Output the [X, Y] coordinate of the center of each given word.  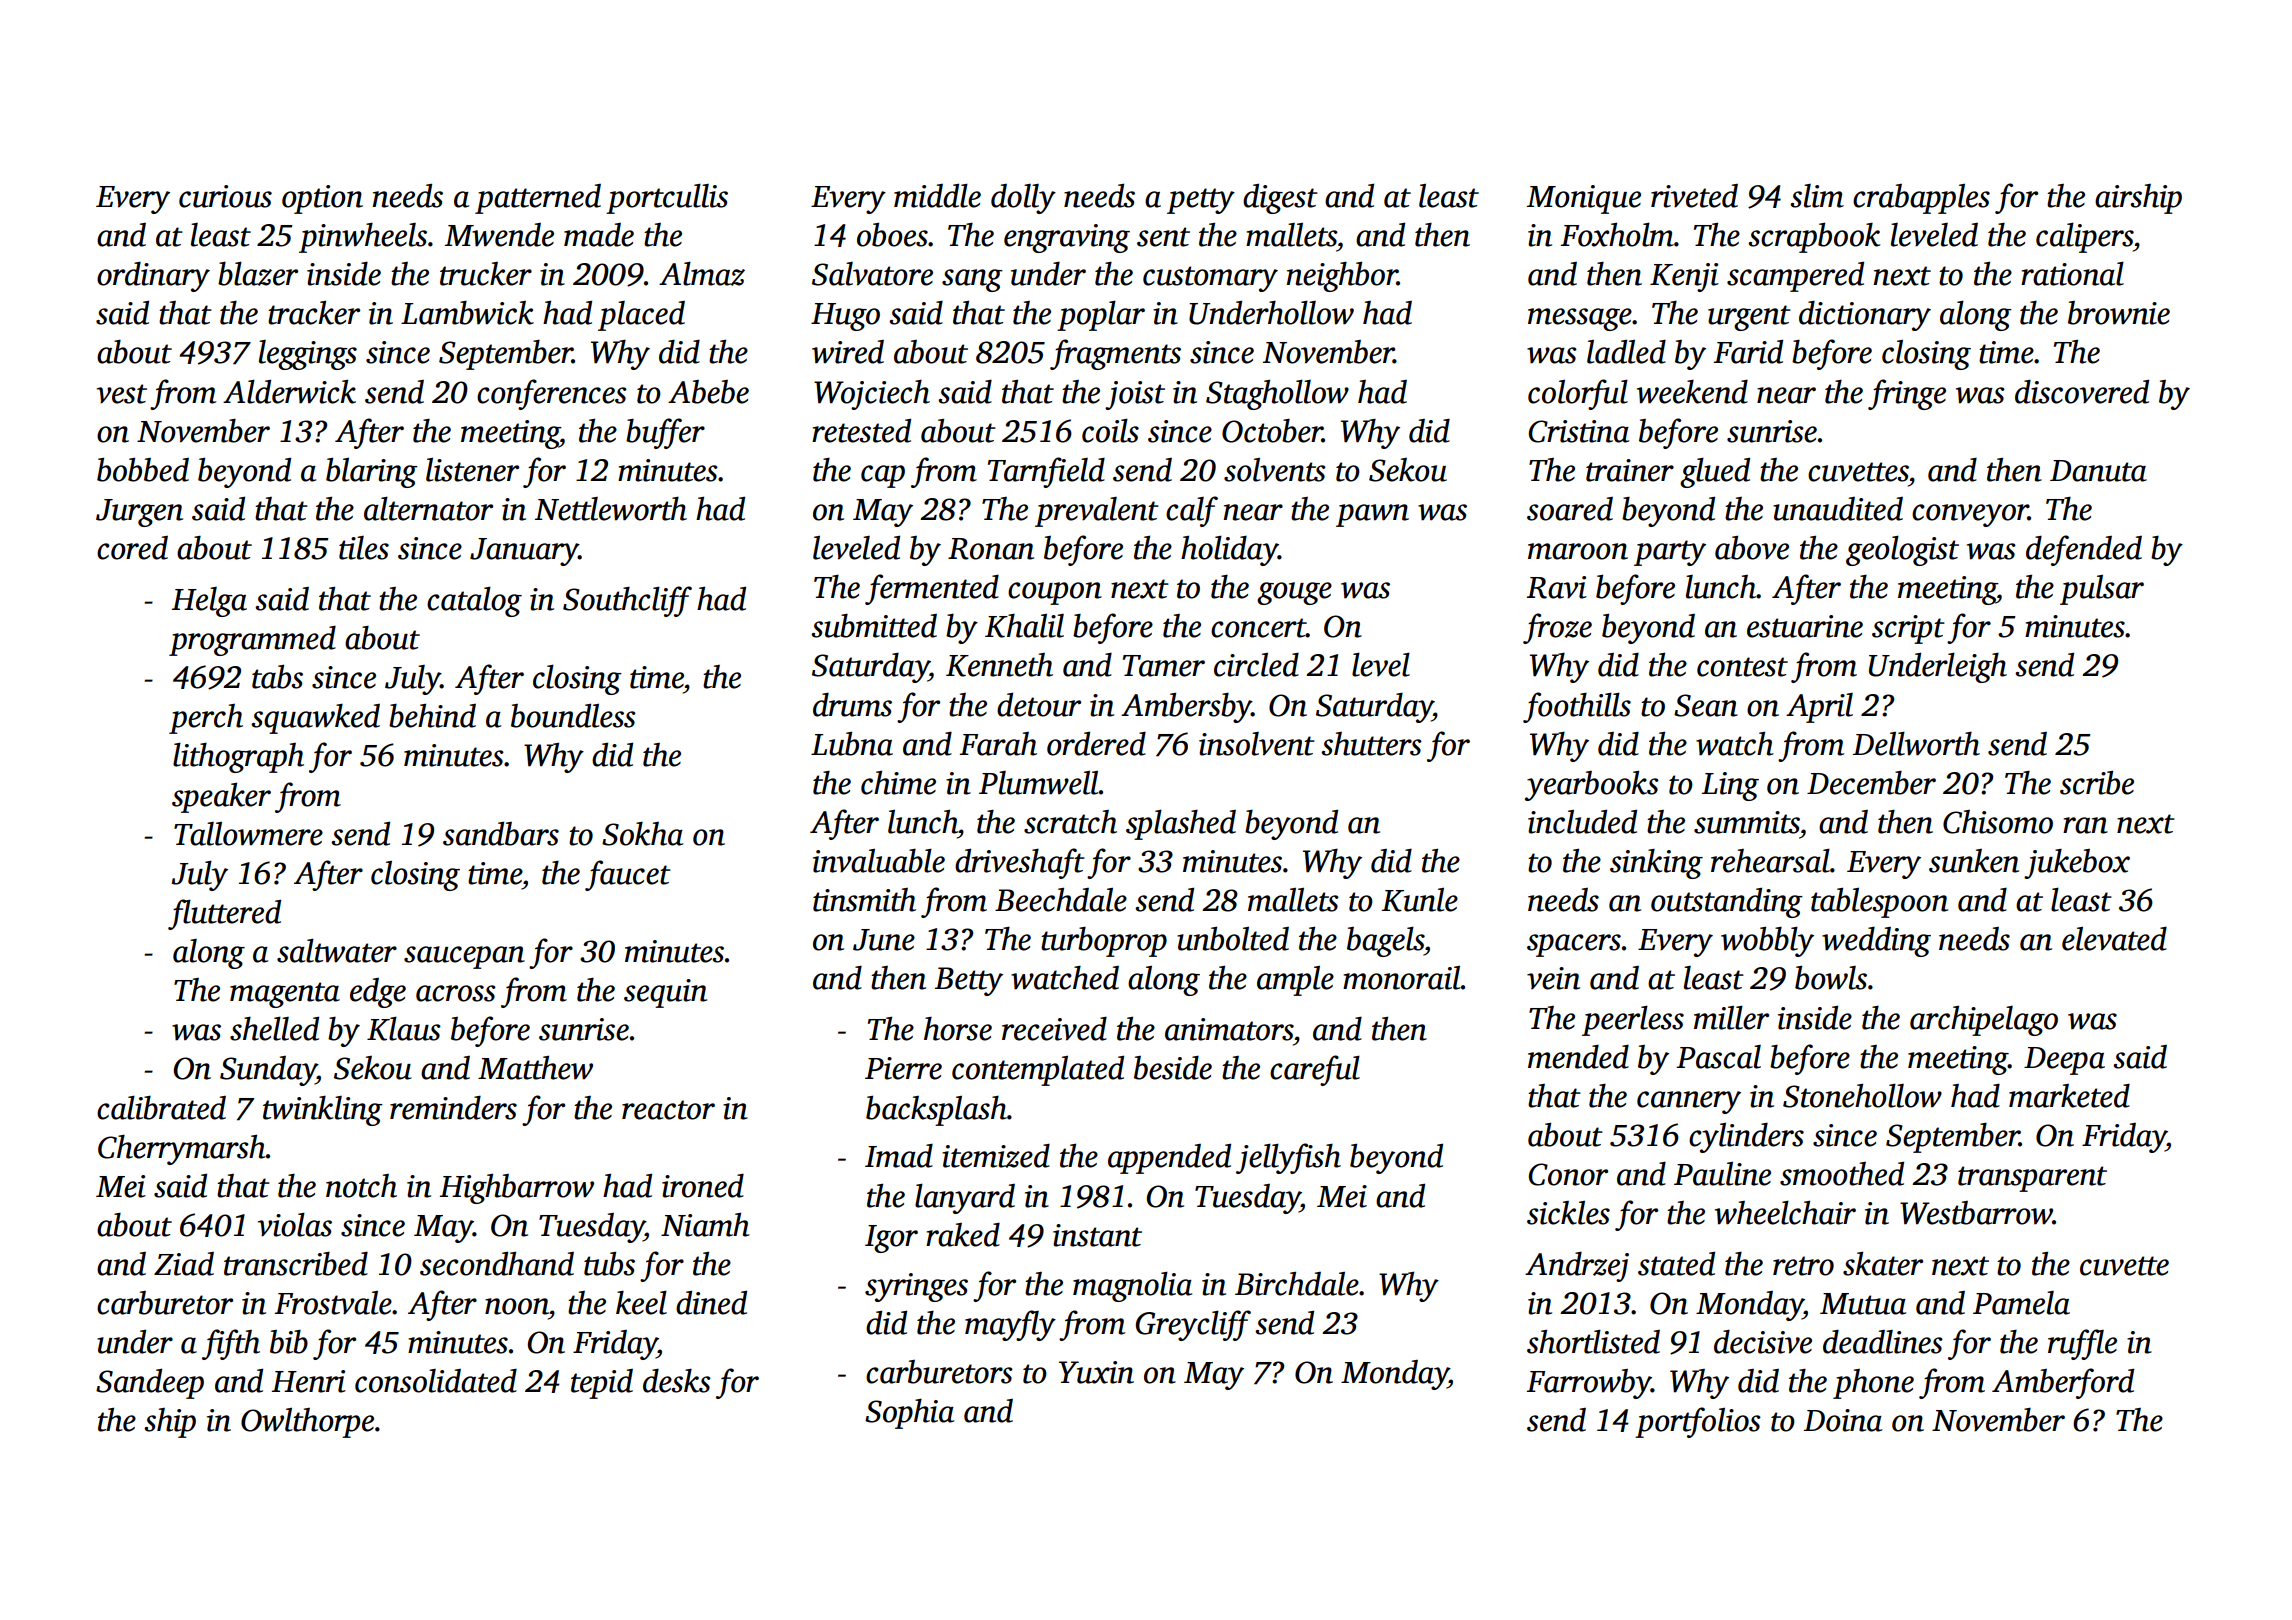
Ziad [184, 1264]
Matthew [535, 1068]
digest [1280, 198]
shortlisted [1593, 1341]
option [322, 199]
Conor [1568, 1174]
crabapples [1921, 199]
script [1908, 629]
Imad [899, 1156]
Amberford [2063, 1383]
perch [206, 719]
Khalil [1024, 626]
